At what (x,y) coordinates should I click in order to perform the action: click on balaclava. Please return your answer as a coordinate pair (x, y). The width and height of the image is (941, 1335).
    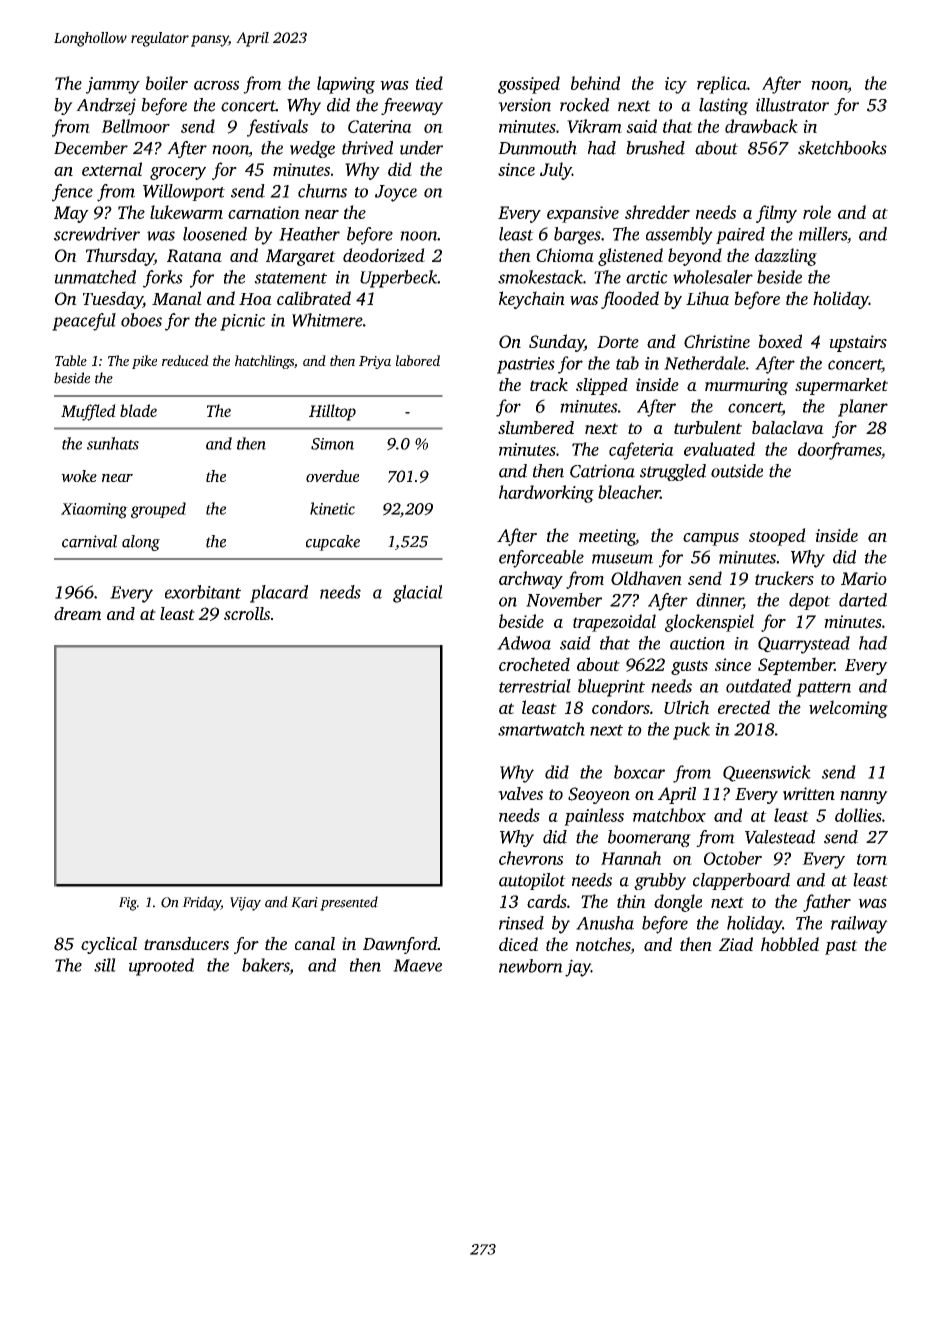
    Looking at the image, I should click on (788, 427).
